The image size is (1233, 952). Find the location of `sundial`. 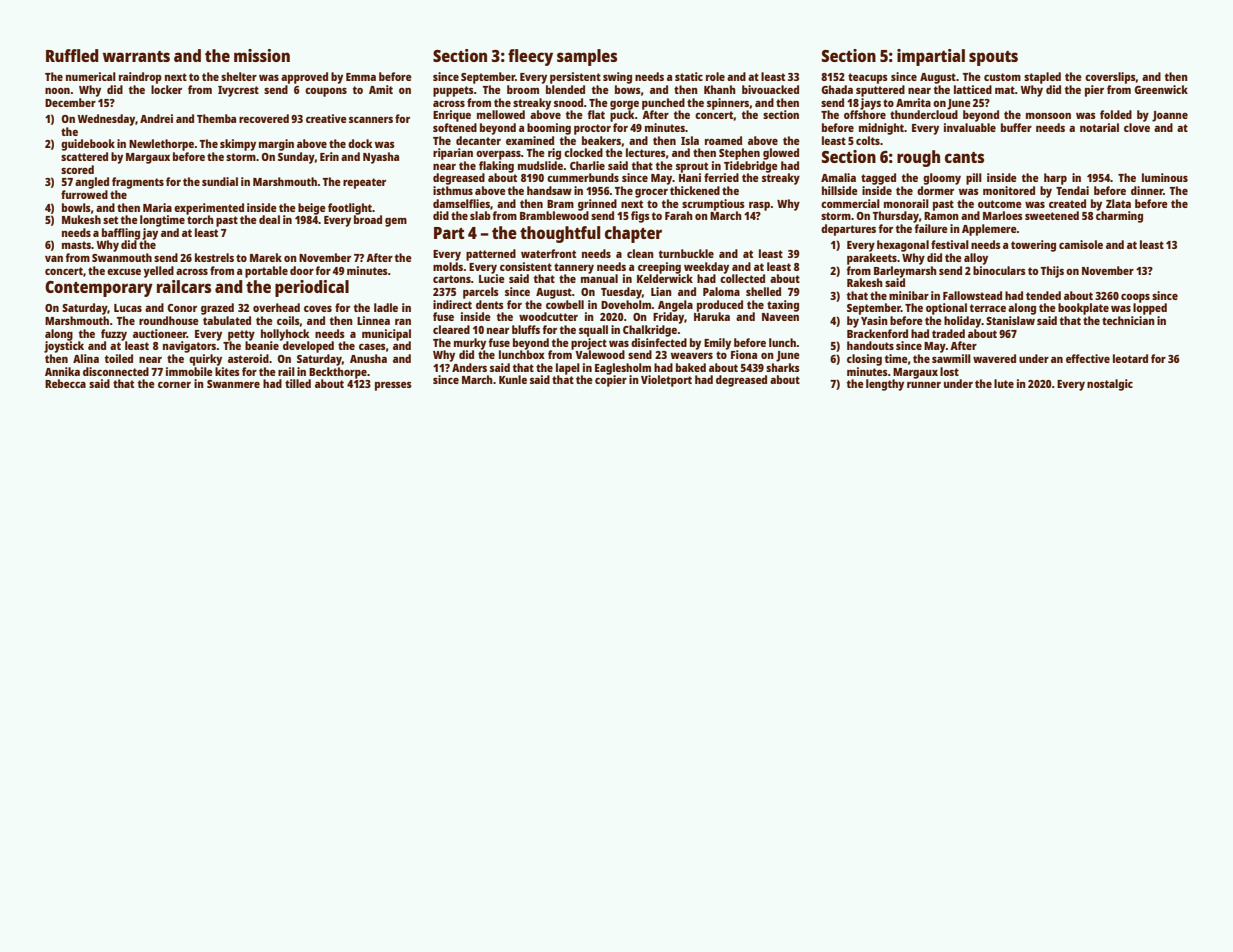

sundial is located at coordinates (220, 181).
